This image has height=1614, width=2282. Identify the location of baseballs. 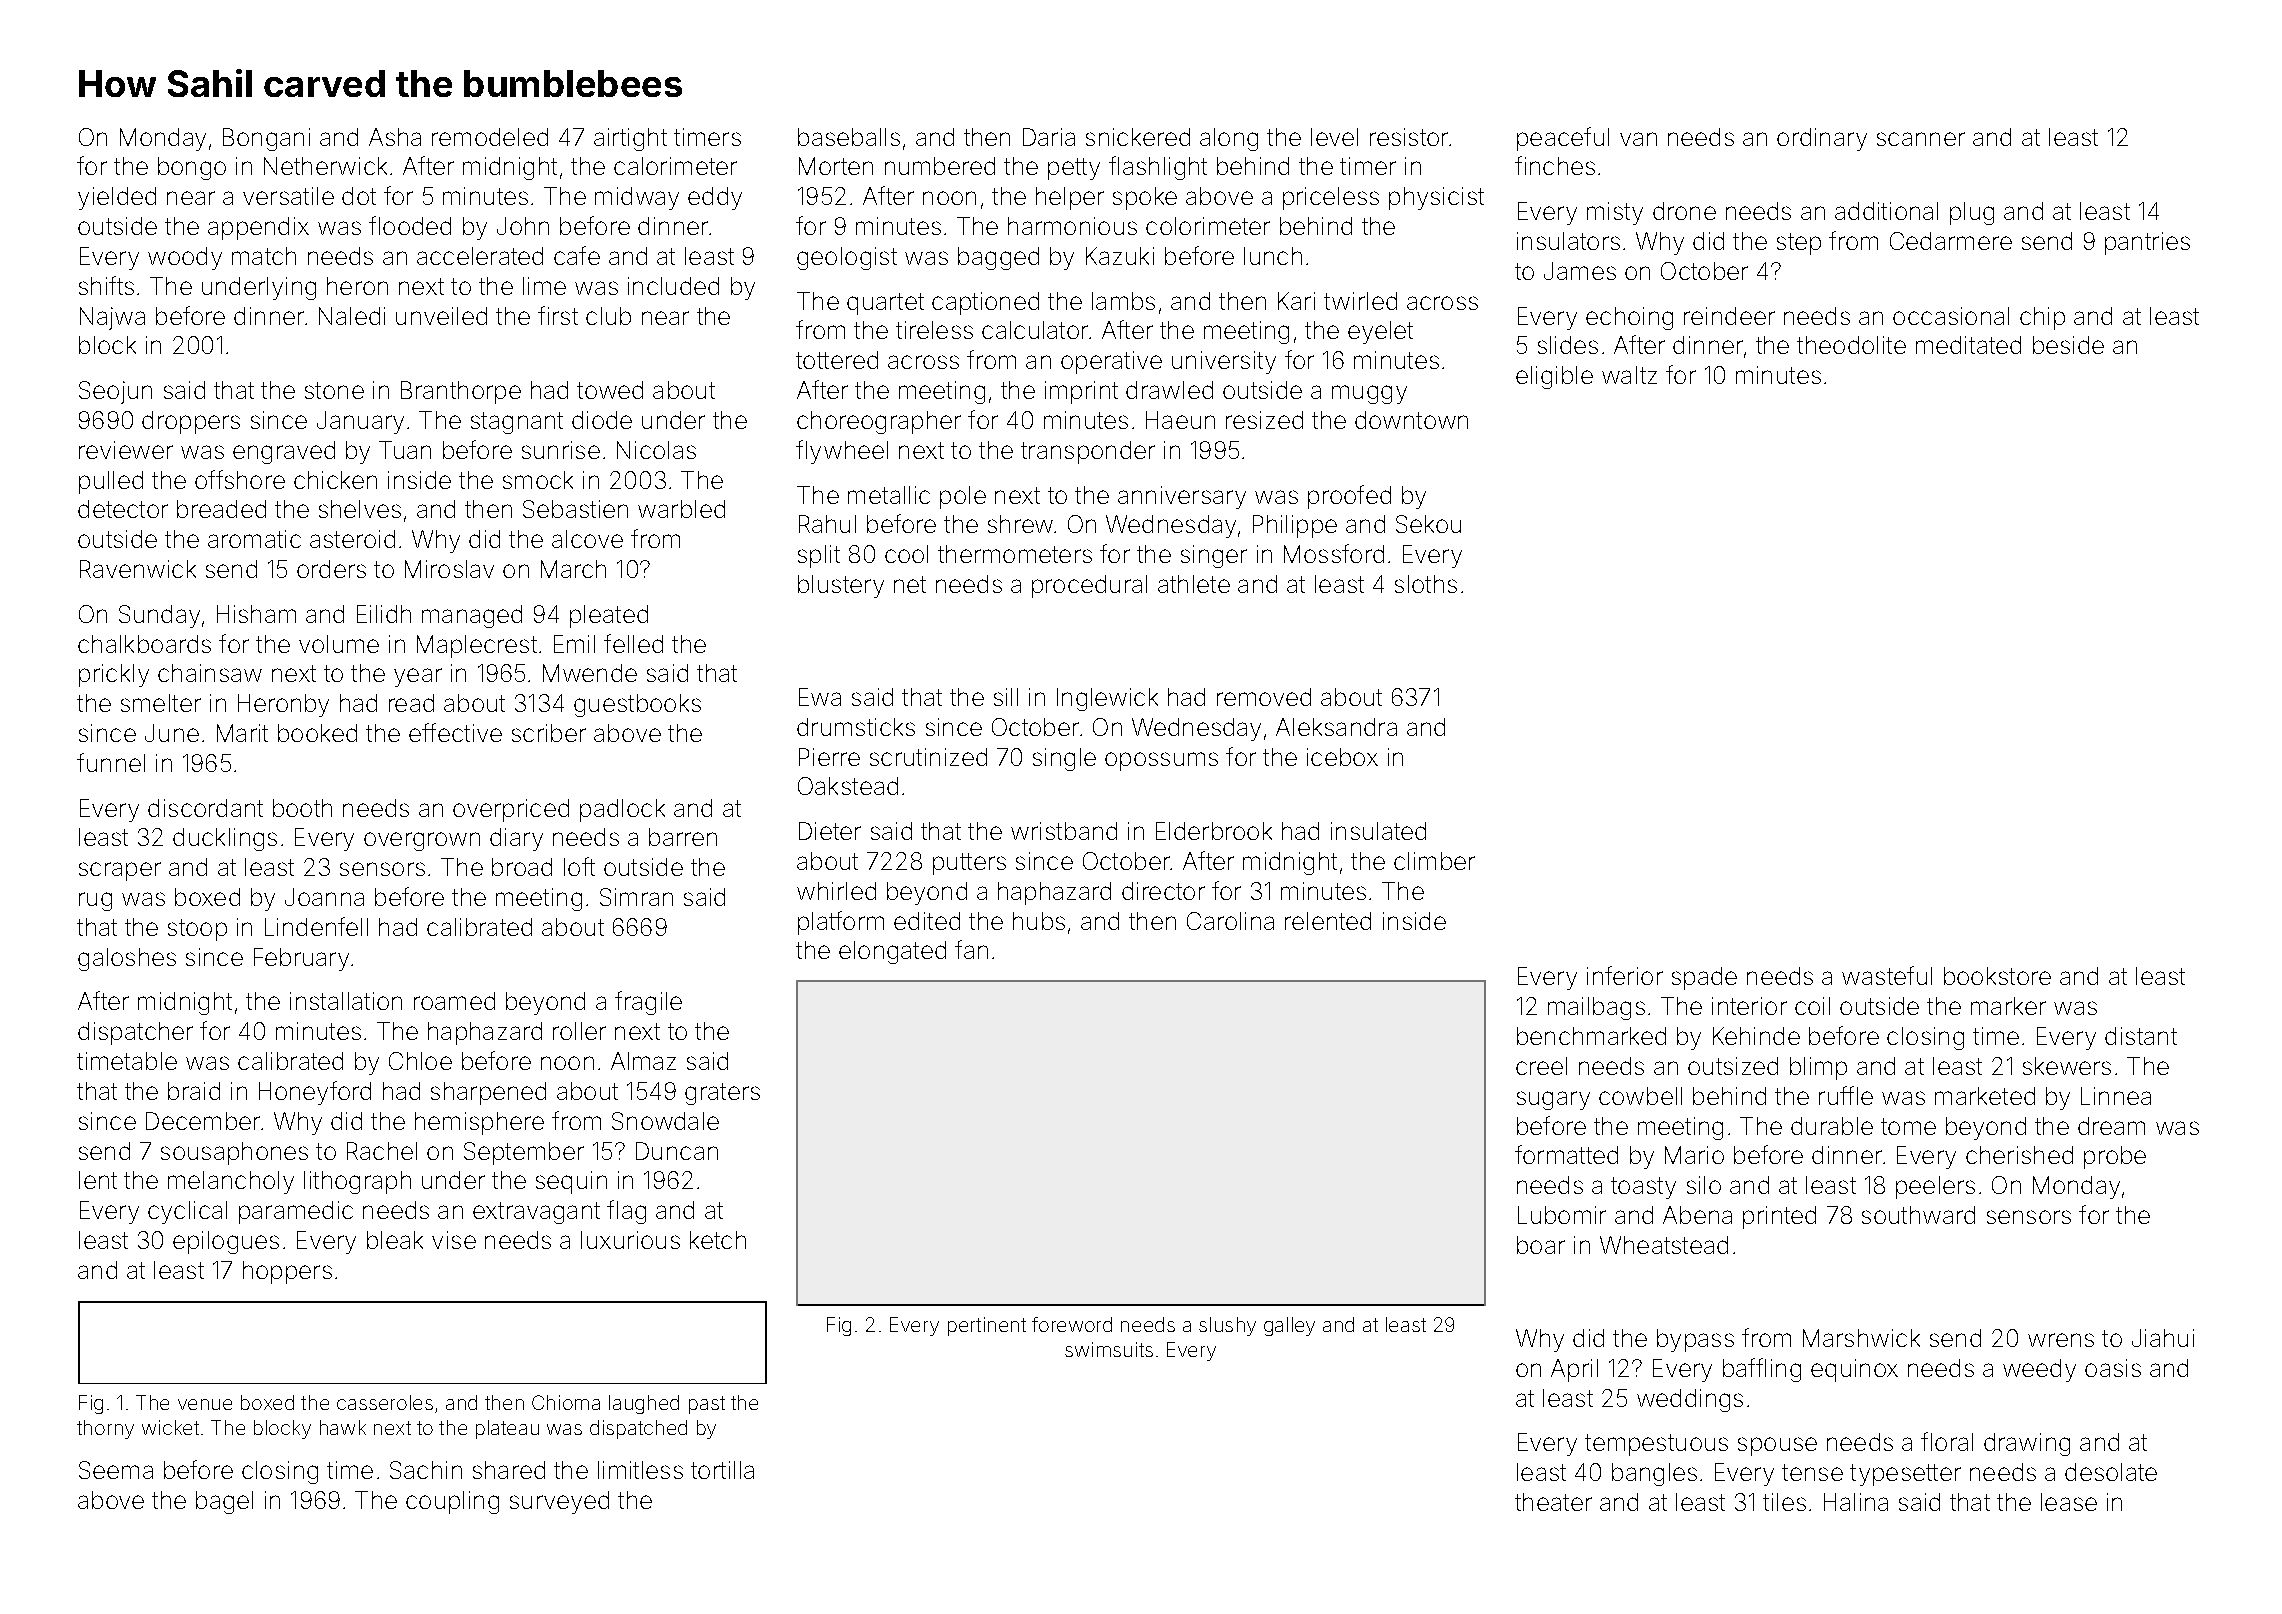
(849, 137).
